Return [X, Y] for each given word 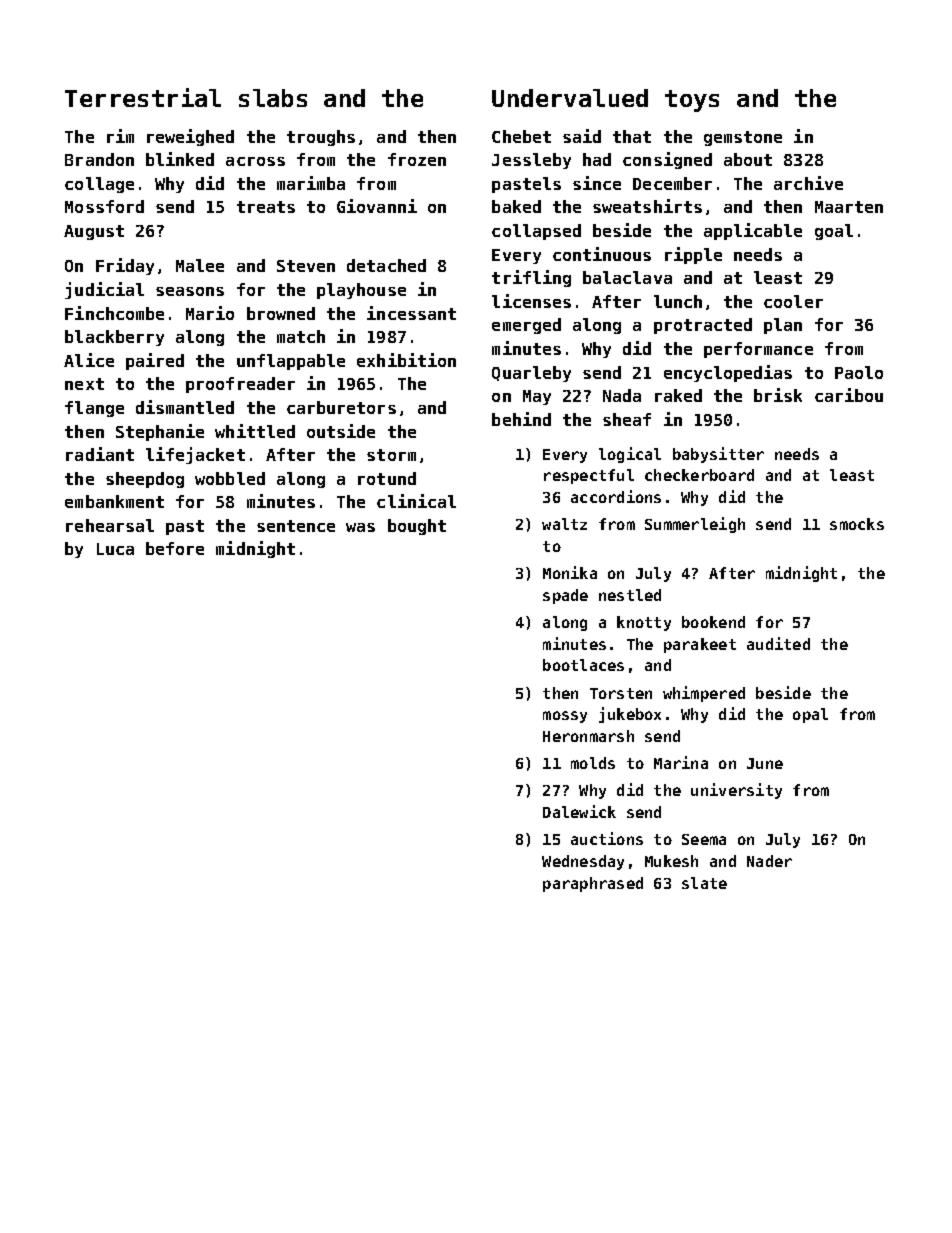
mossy [565, 717]
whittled [255, 431]
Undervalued [570, 98]
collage [99, 185]
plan [783, 326]
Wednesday [583, 862]
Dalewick [579, 811]
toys [692, 101]
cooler [793, 301]
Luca [115, 549]
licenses [531, 301]
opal [810, 715]
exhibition [406, 360]
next [84, 384]
